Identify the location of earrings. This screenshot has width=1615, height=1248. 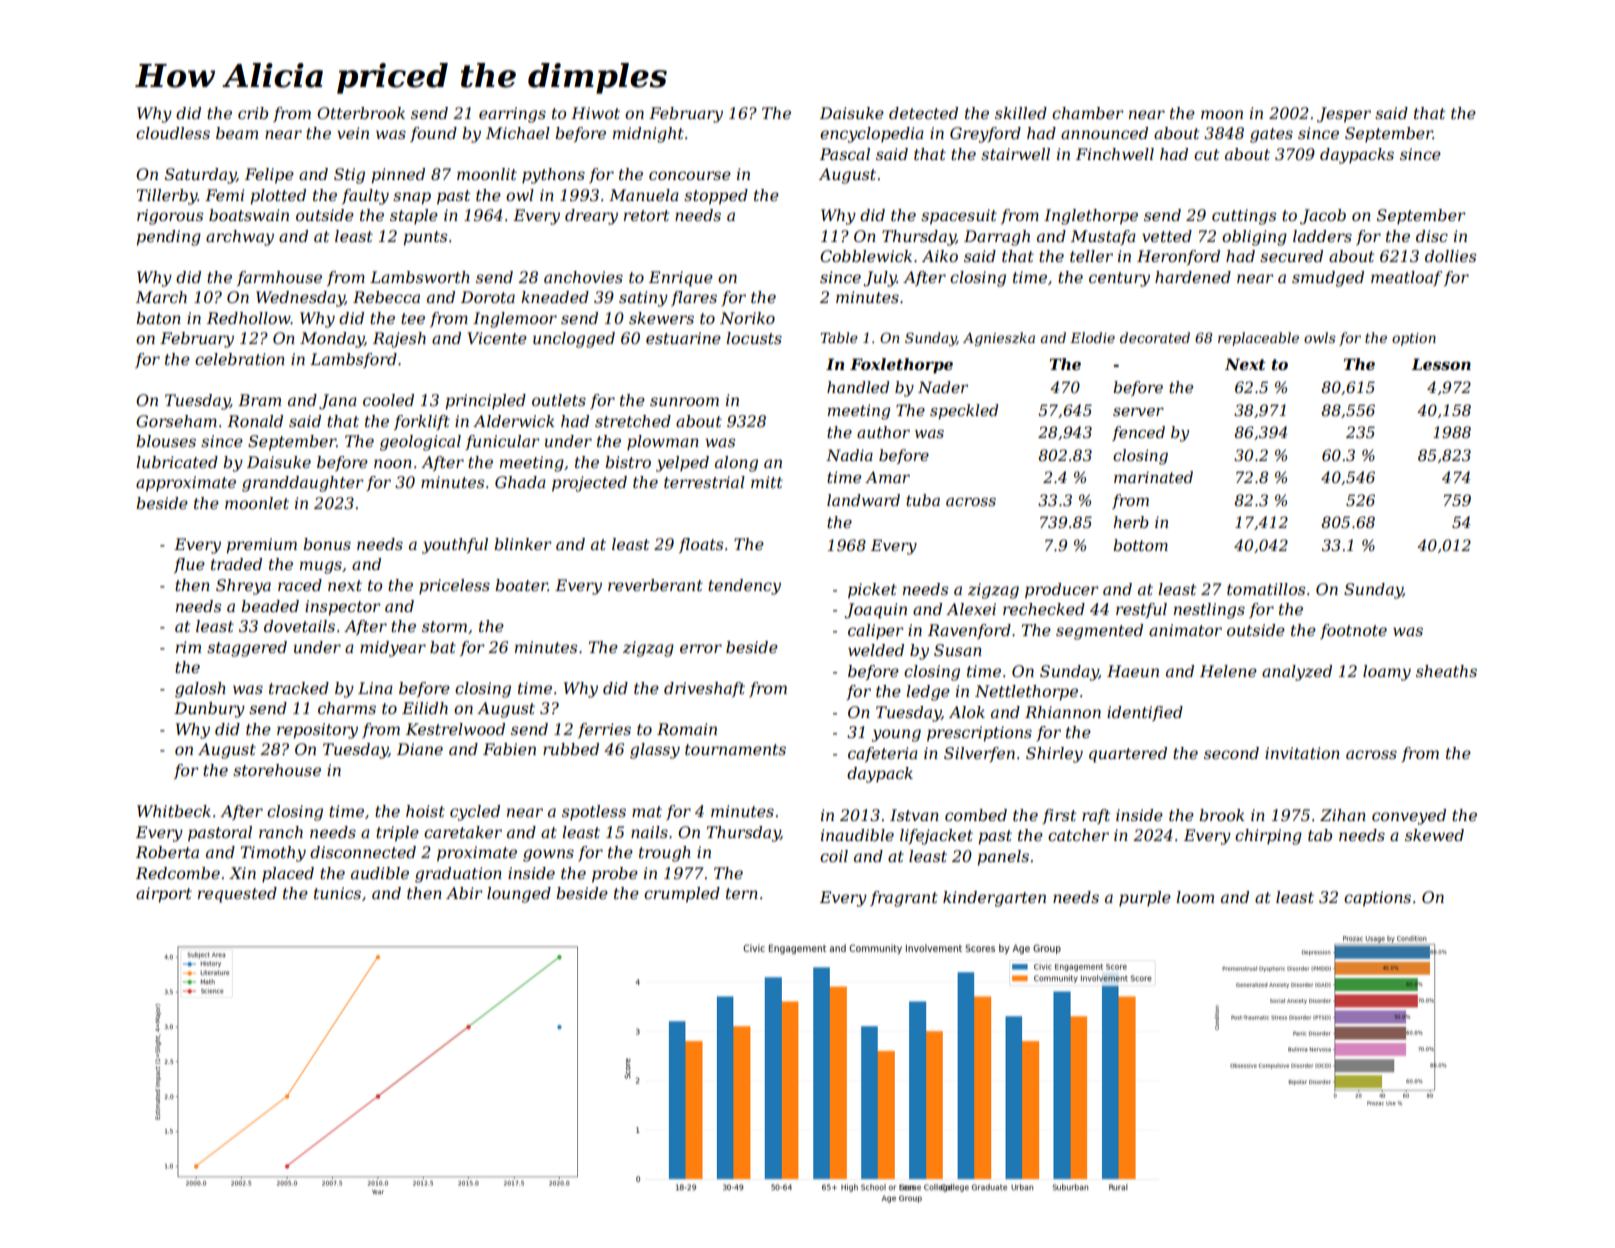
(512, 115).
